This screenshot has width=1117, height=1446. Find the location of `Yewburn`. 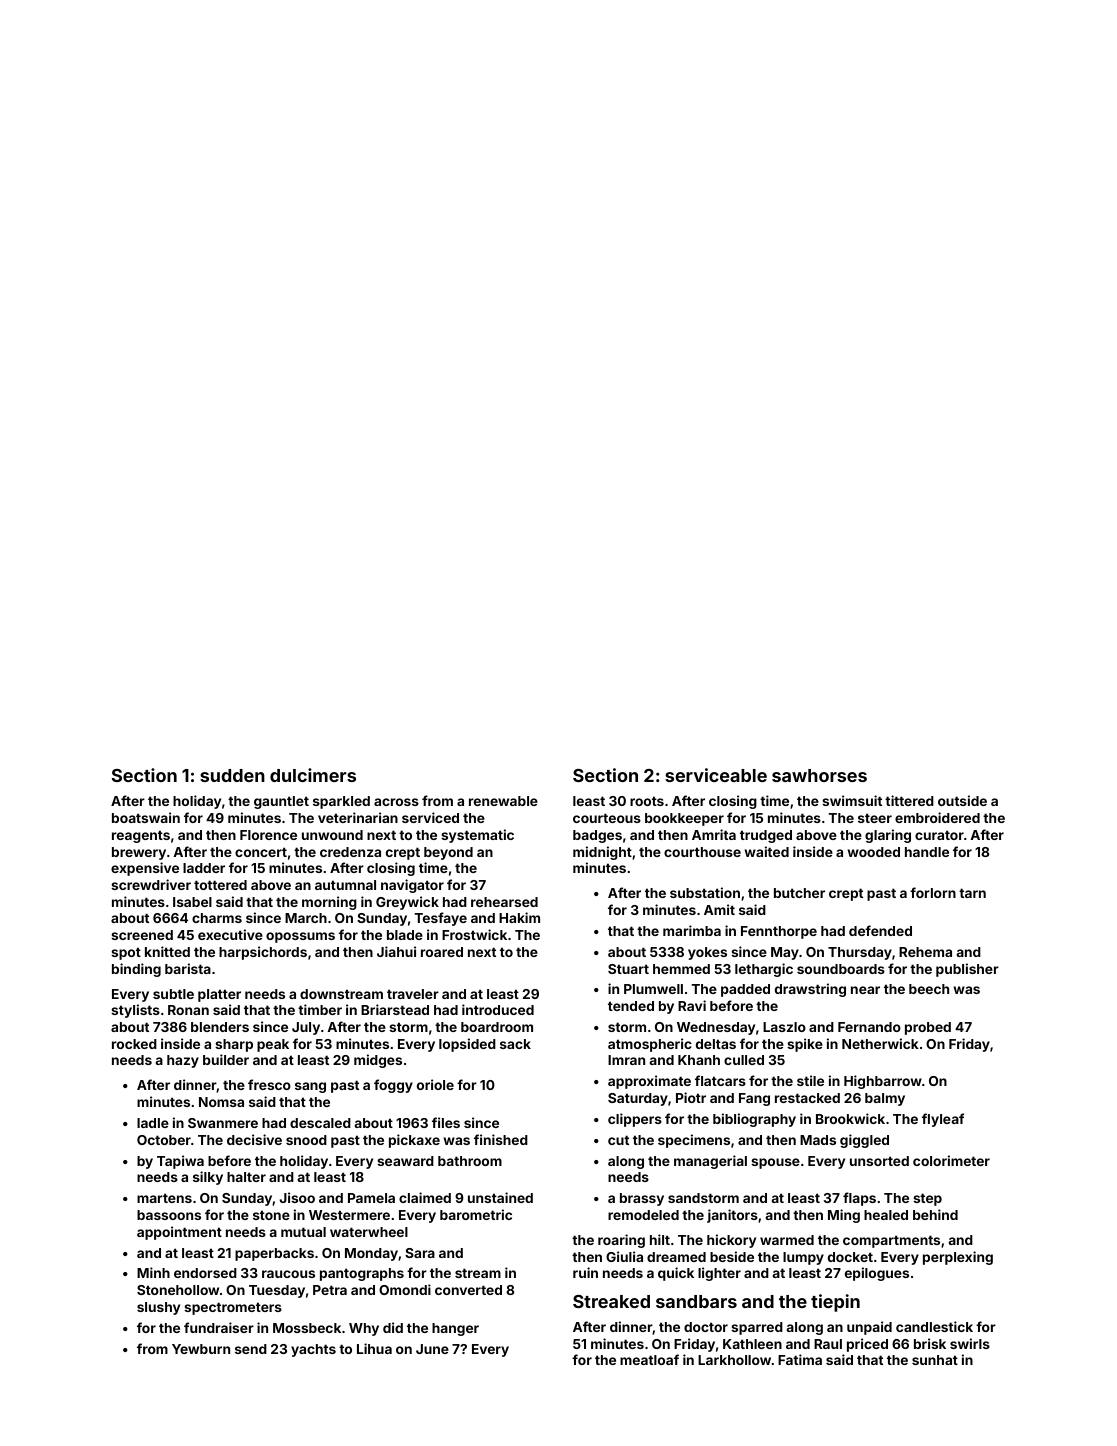

Yewburn is located at coordinates (201, 1349).
